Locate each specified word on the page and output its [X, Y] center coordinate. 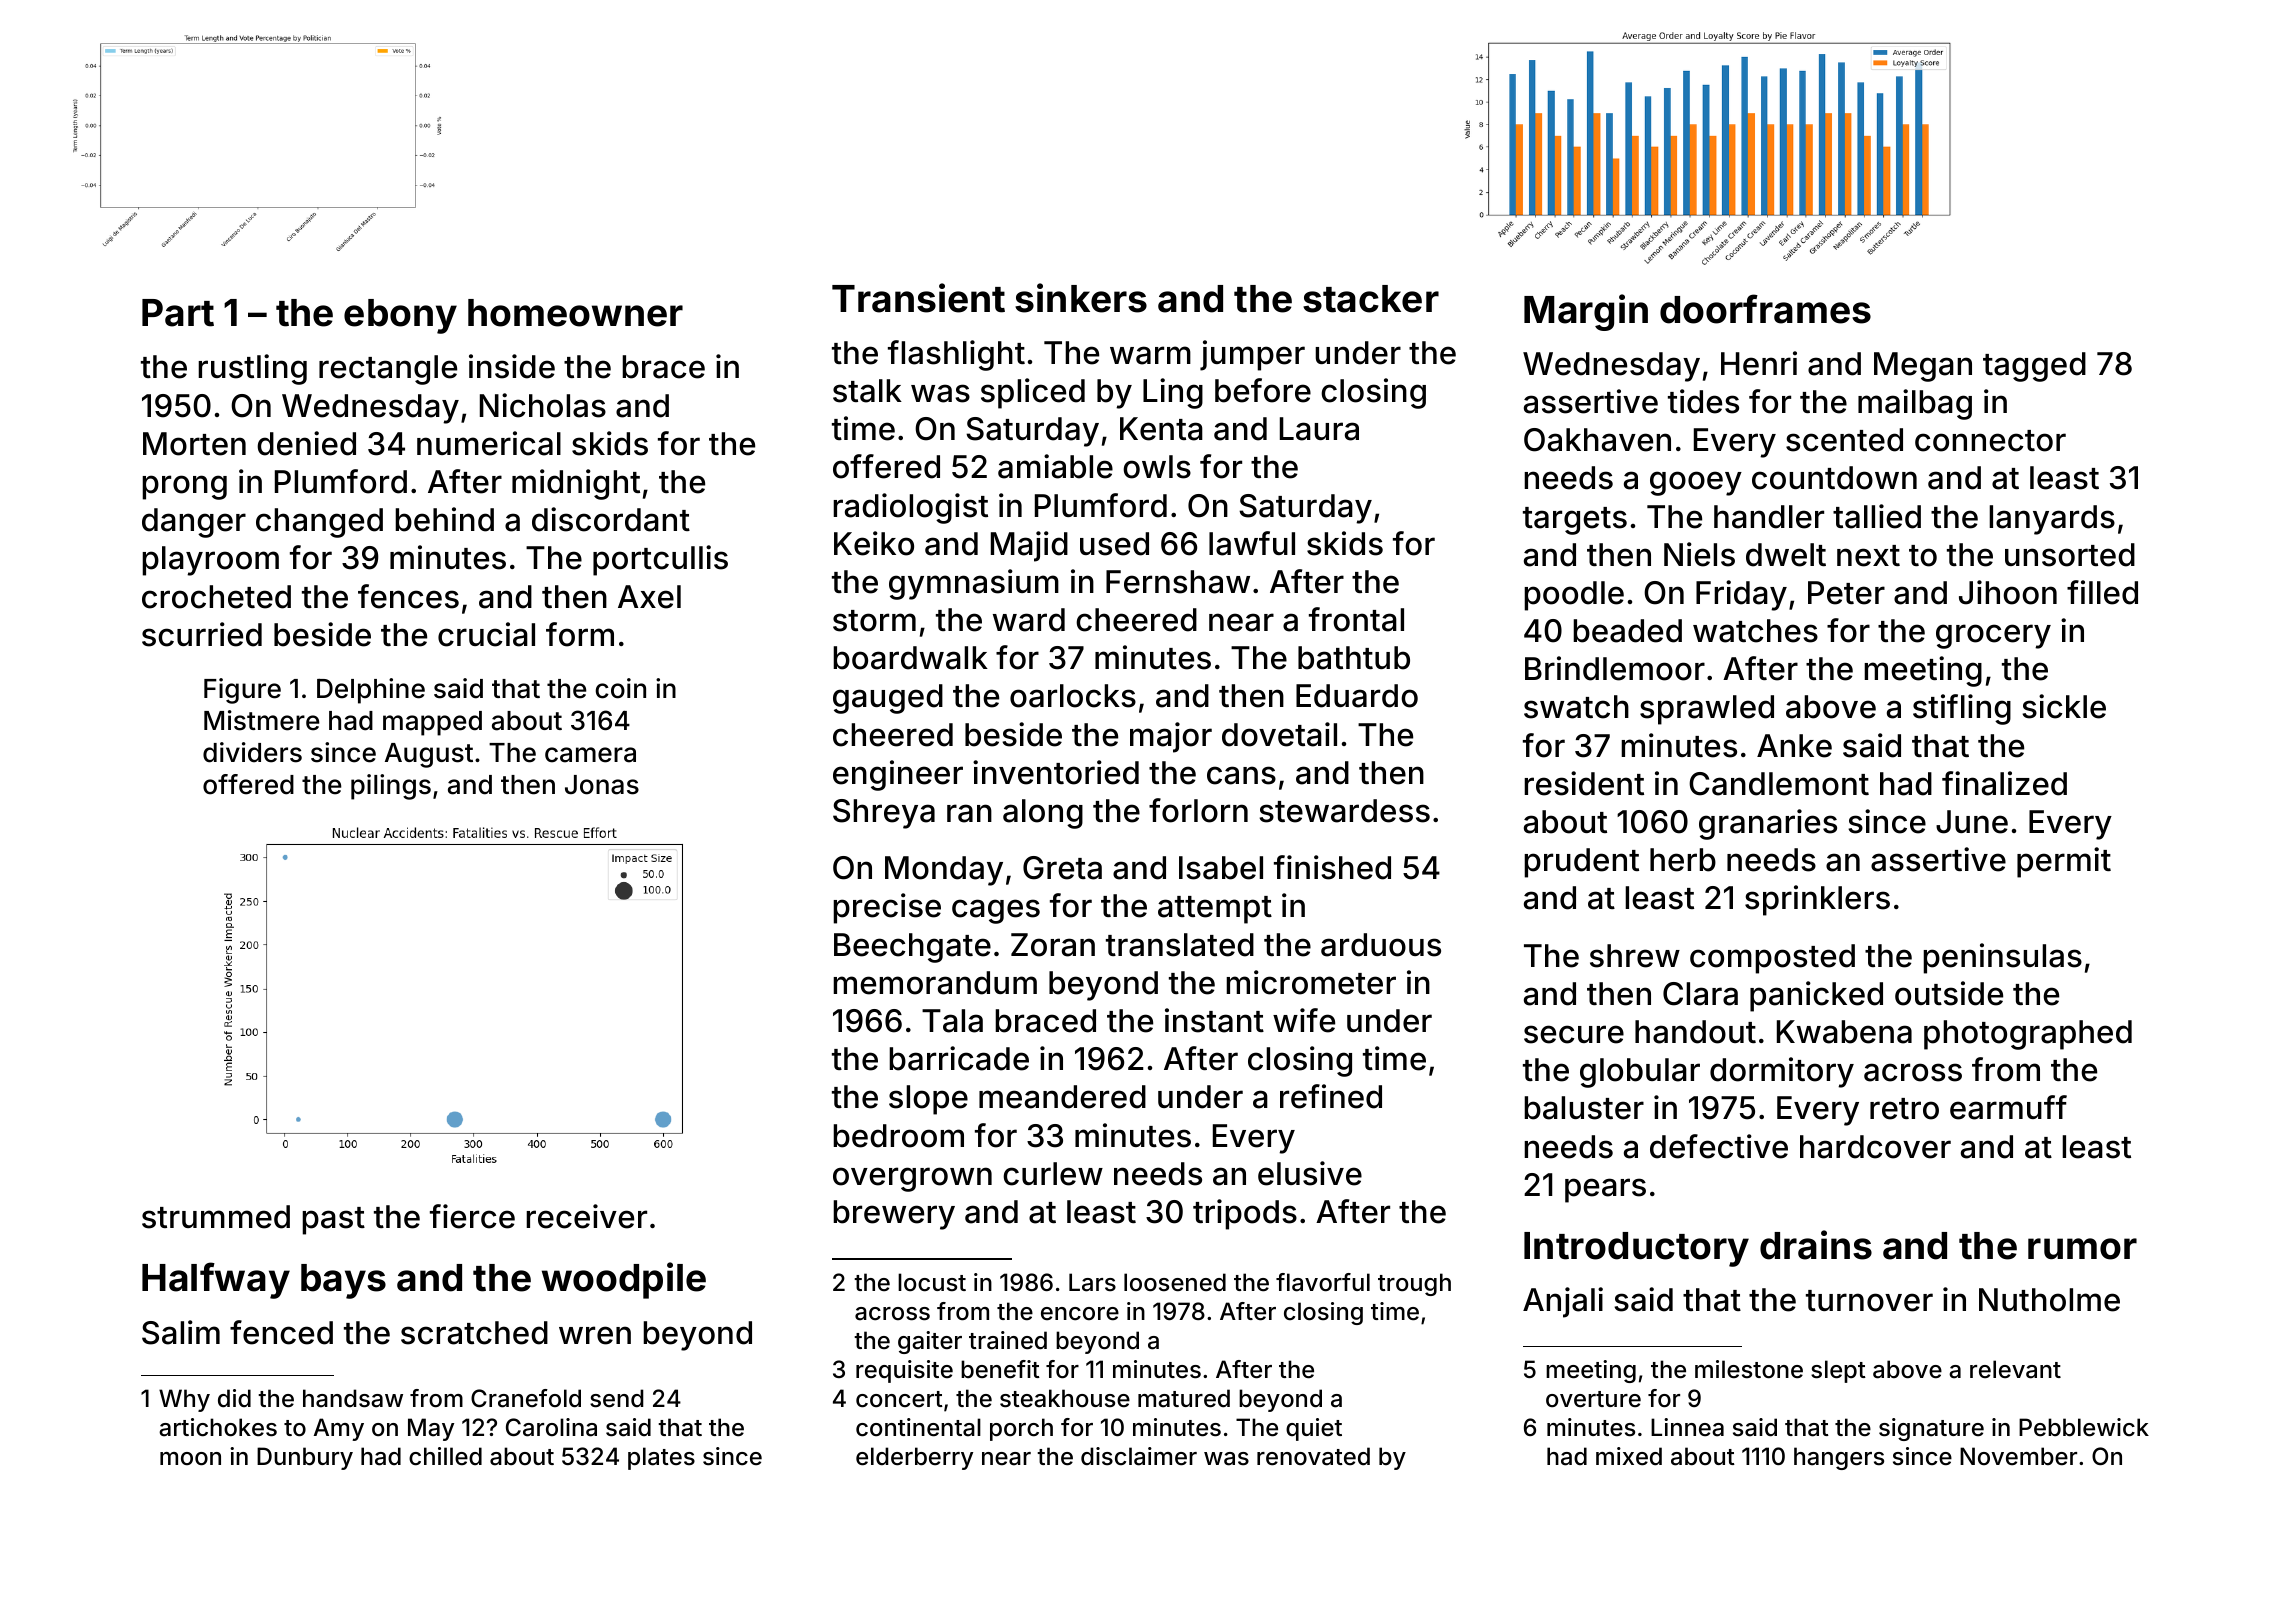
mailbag [1915, 404]
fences [408, 596]
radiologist [910, 508]
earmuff [2008, 1107]
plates [661, 1458]
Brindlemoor [1615, 668]
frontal [1356, 619]
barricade [959, 1058]
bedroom [898, 1136]
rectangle [388, 370]
